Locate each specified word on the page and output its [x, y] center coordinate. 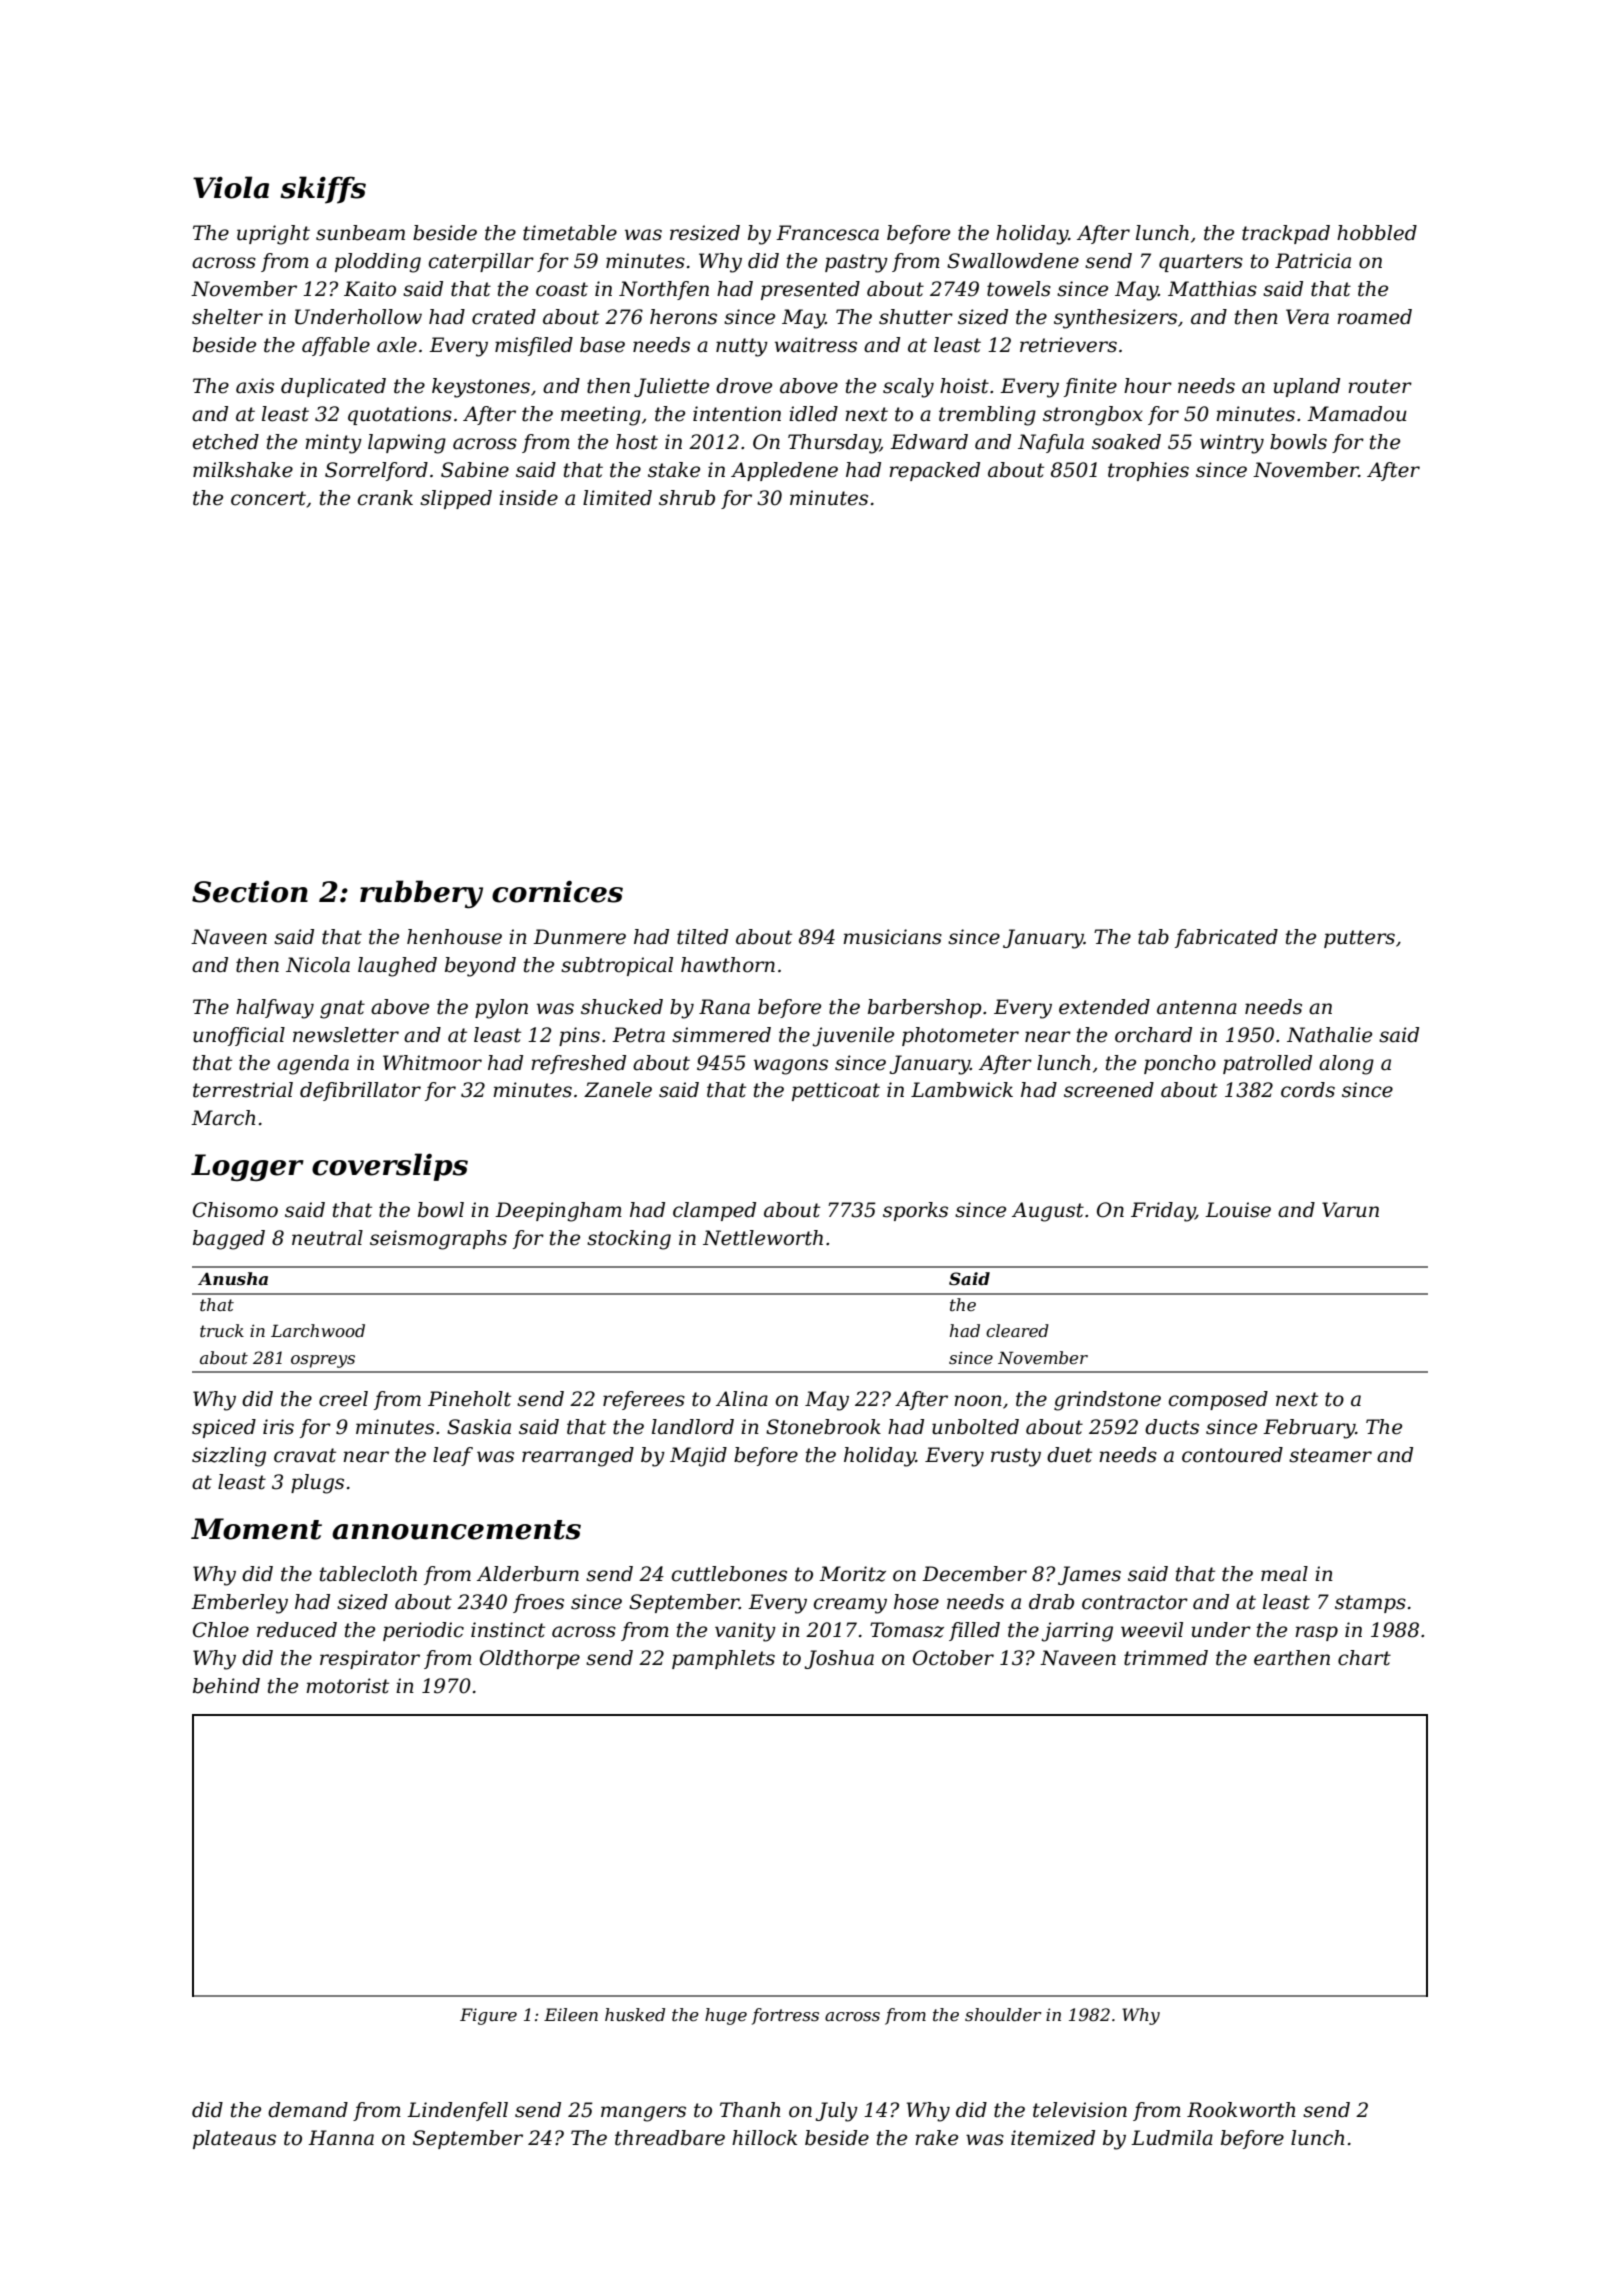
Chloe [221, 1630]
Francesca [827, 233]
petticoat [836, 1091]
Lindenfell [457, 2111]
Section [250, 892]
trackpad [1286, 234]
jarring [1077, 1632]
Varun [1350, 1210]
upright [273, 235]
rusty [1016, 1457]
